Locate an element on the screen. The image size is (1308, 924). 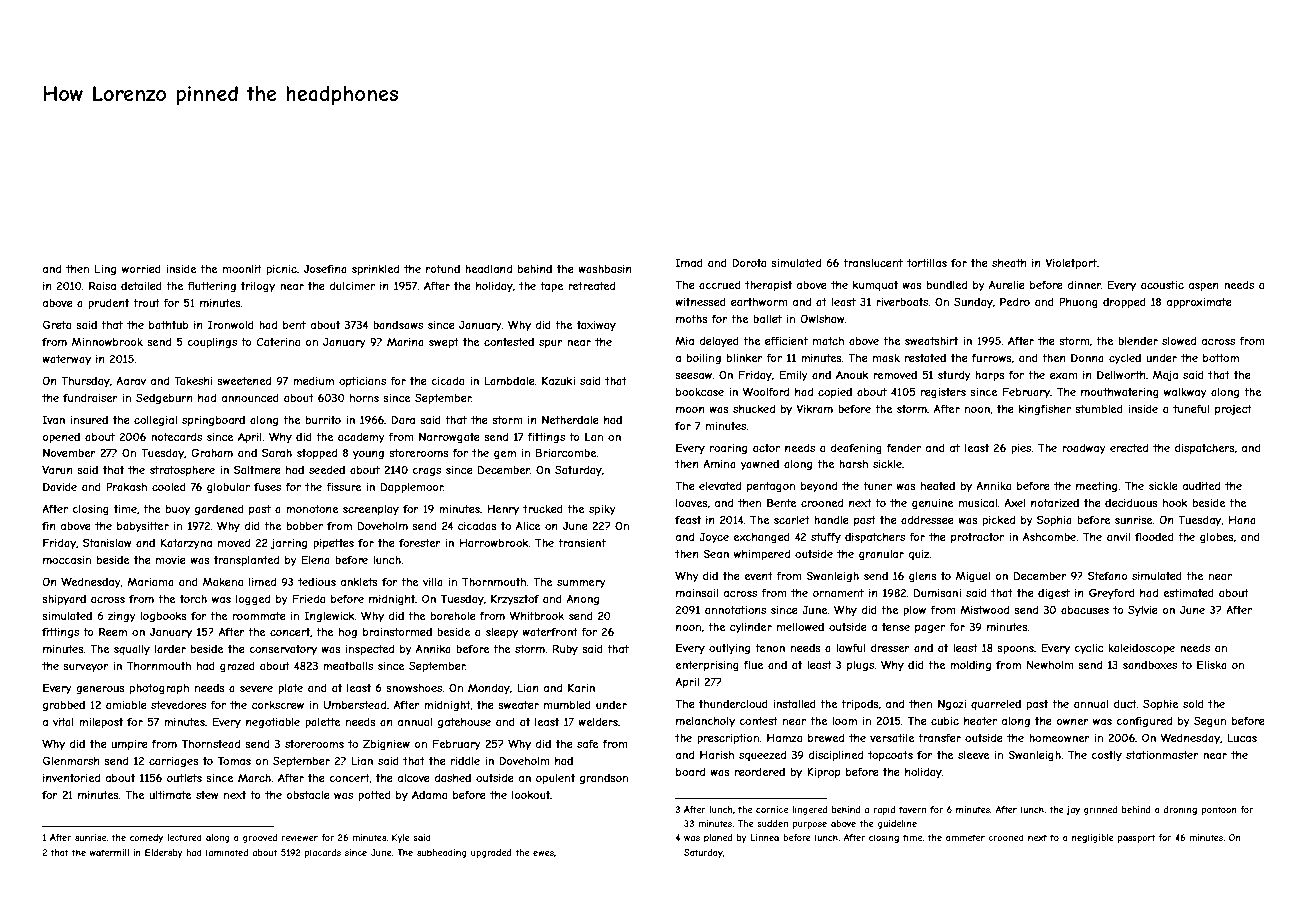
Linnea is located at coordinates (764, 837).
